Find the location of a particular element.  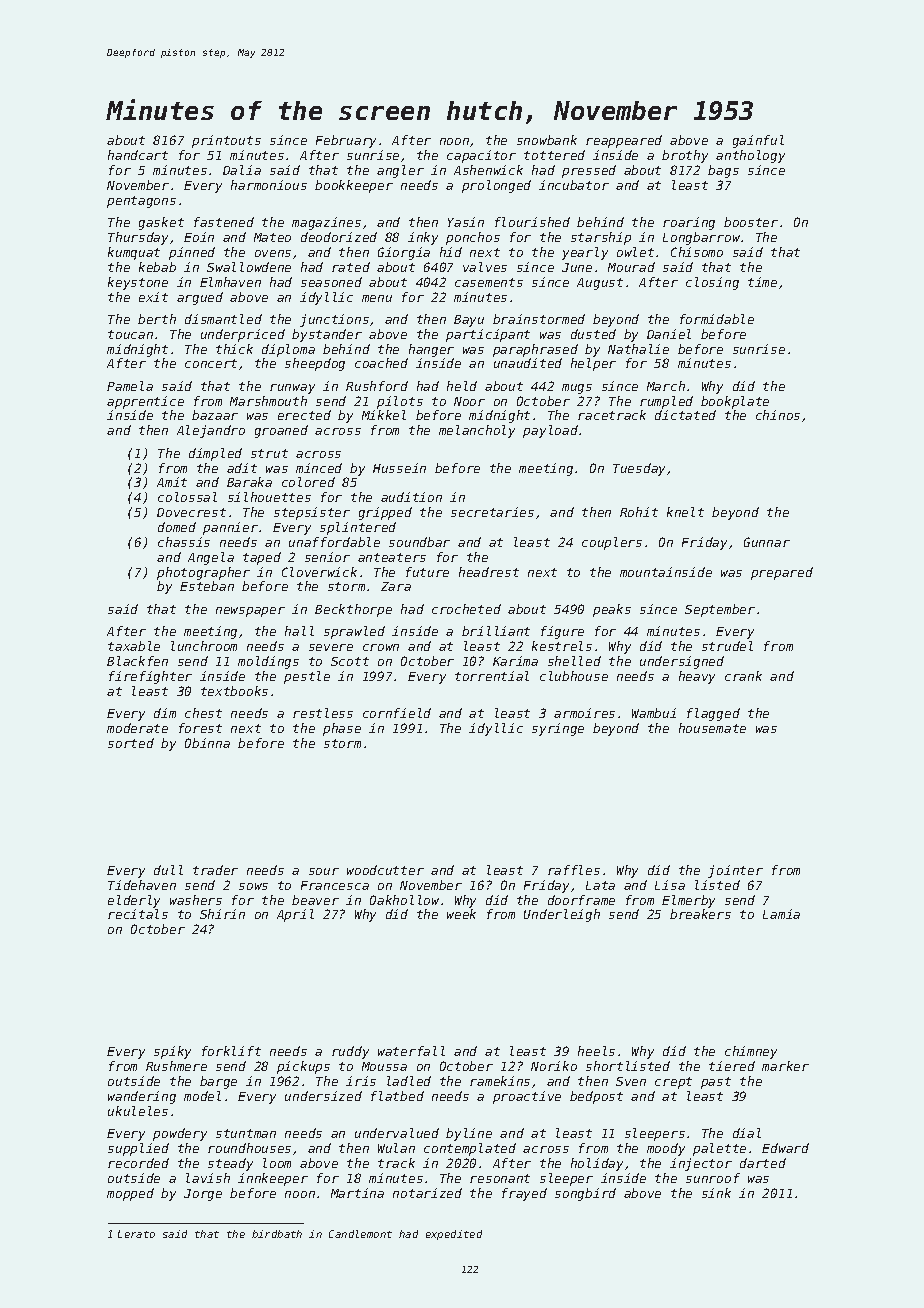

syringe is located at coordinates (558, 729).
